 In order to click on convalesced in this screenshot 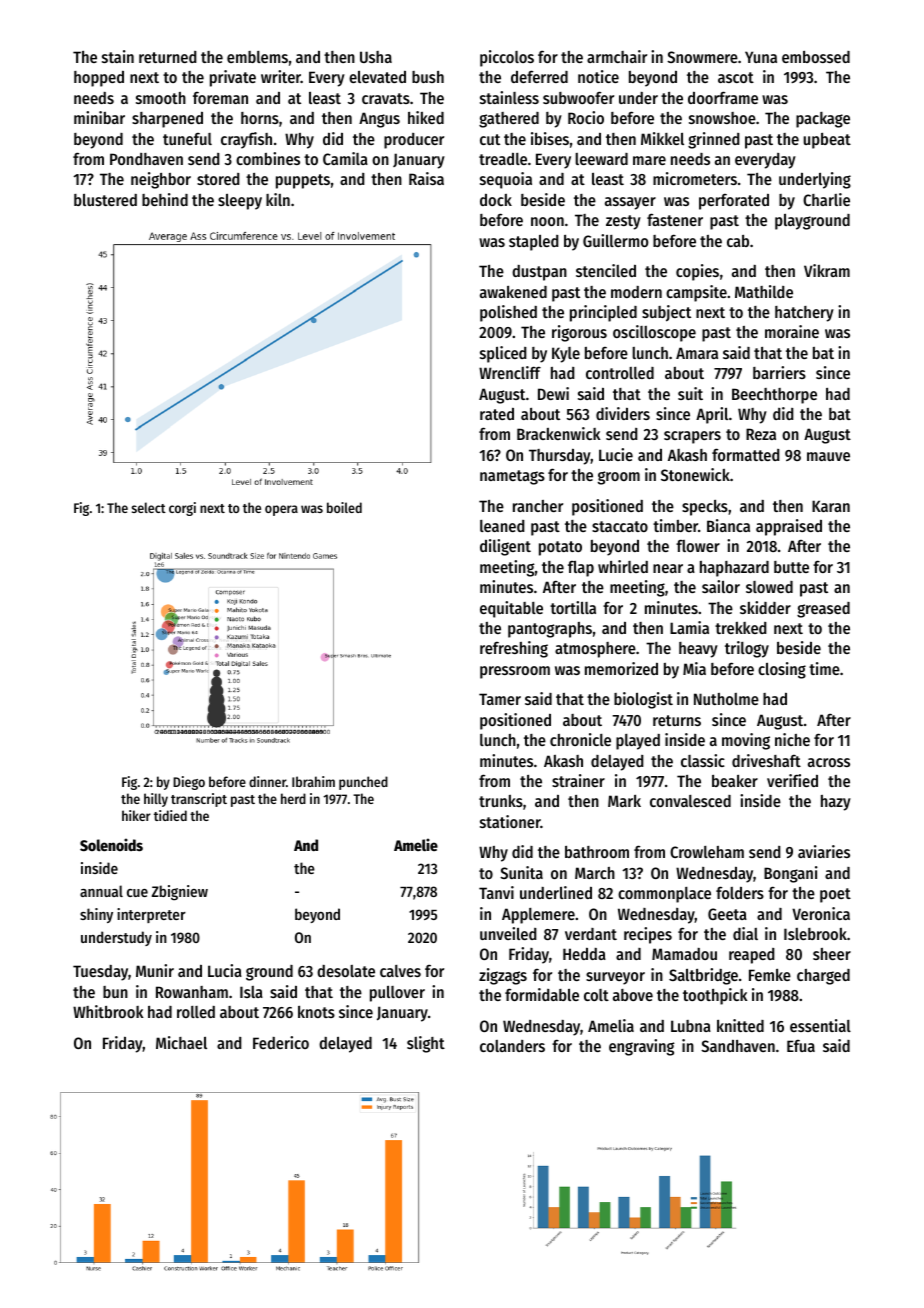, I will do `click(690, 801)`.
